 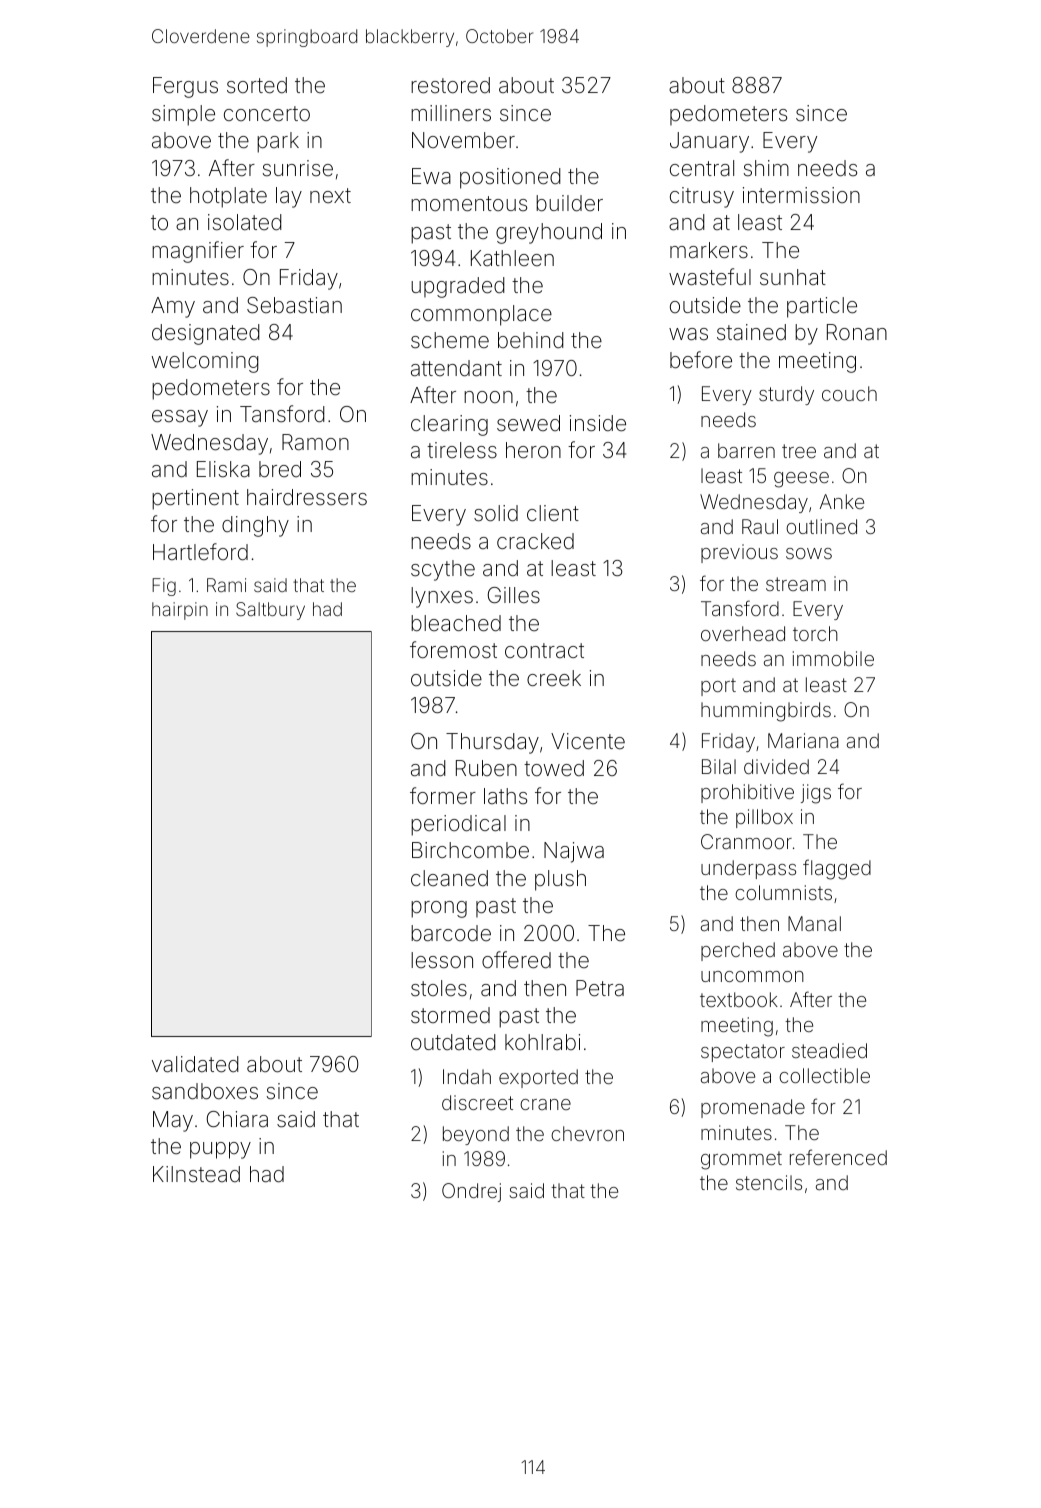 What do you see at coordinates (783, 892) in the screenshot?
I see `columnists` at bounding box center [783, 892].
